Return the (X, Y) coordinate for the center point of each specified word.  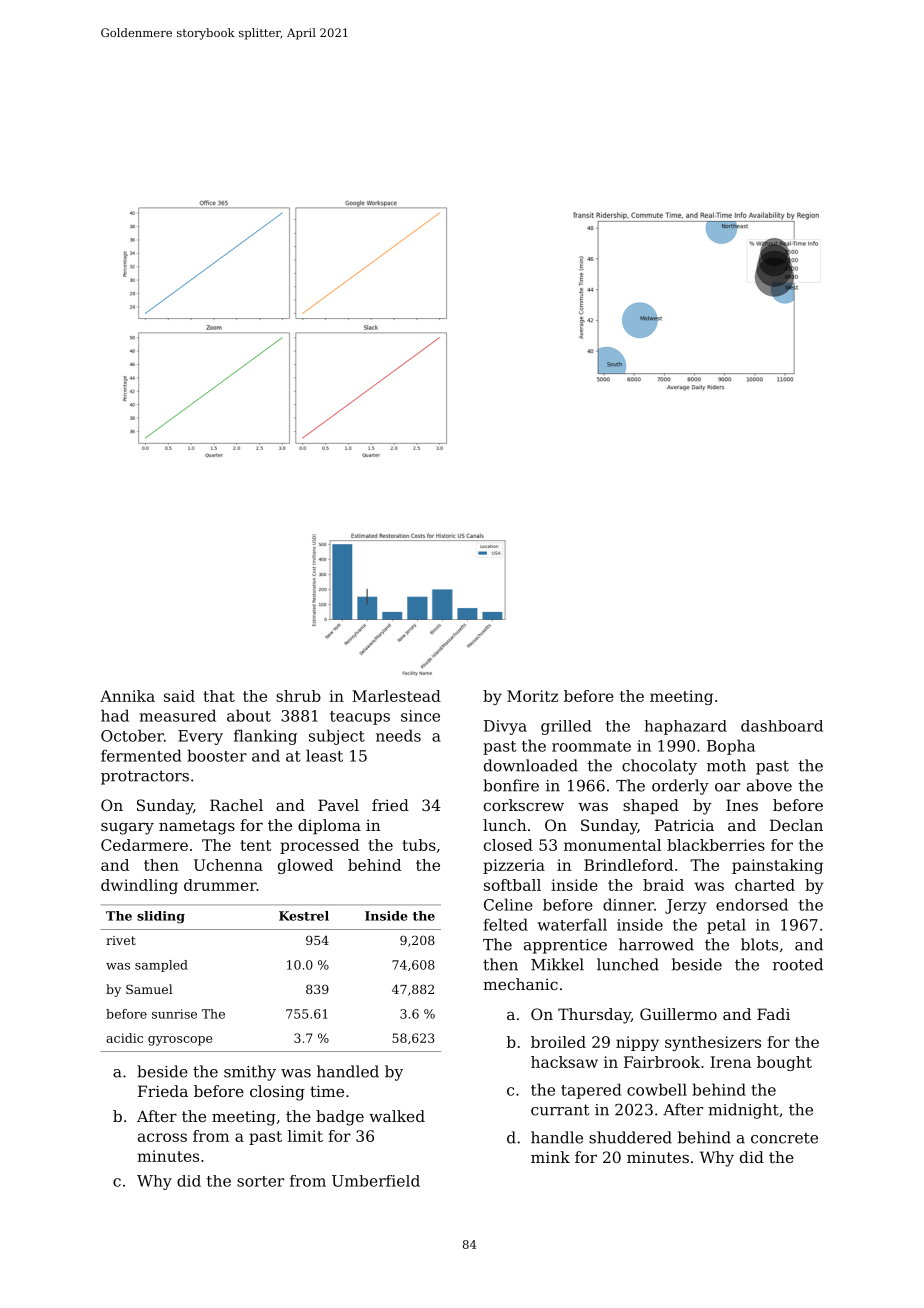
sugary (127, 828)
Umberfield (376, 1181)
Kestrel (304, 916)
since (420, 716)
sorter (260, 1181)
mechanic (520, 984)
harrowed (656, 944)
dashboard (782, 726)
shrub (298, 696)
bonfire (511, 785)
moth (726, 765)
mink (550, 1157)
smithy (250, 1073)
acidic (124, 1038)
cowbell (657, 1089)
